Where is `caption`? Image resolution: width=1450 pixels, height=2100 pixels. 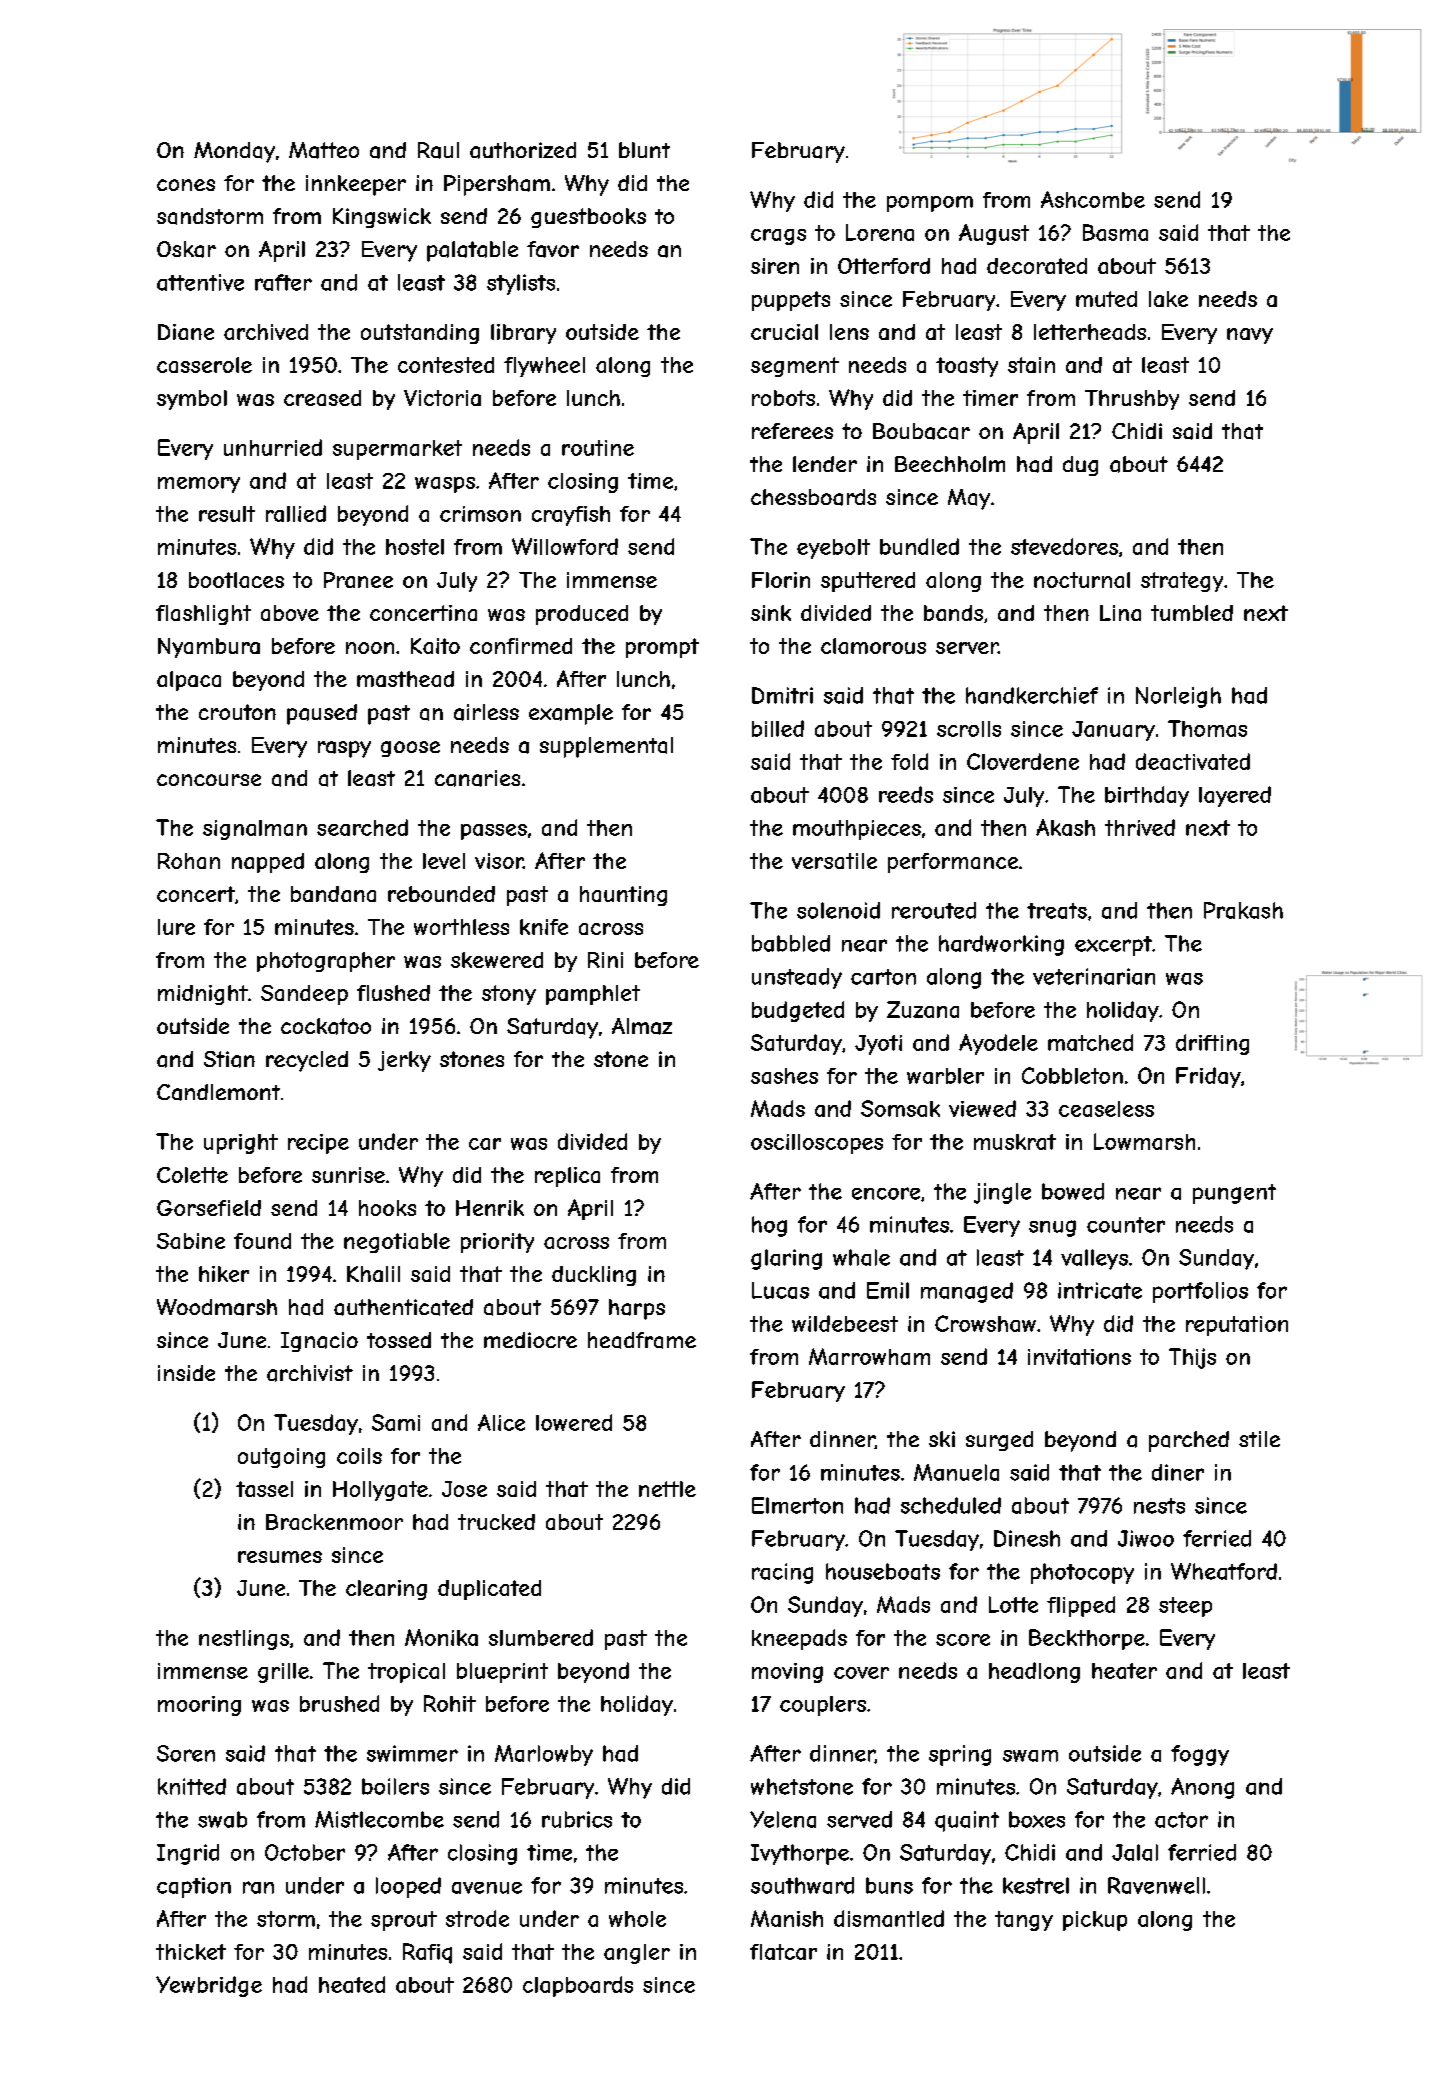 caption is located at coordinates (194, 1887).
